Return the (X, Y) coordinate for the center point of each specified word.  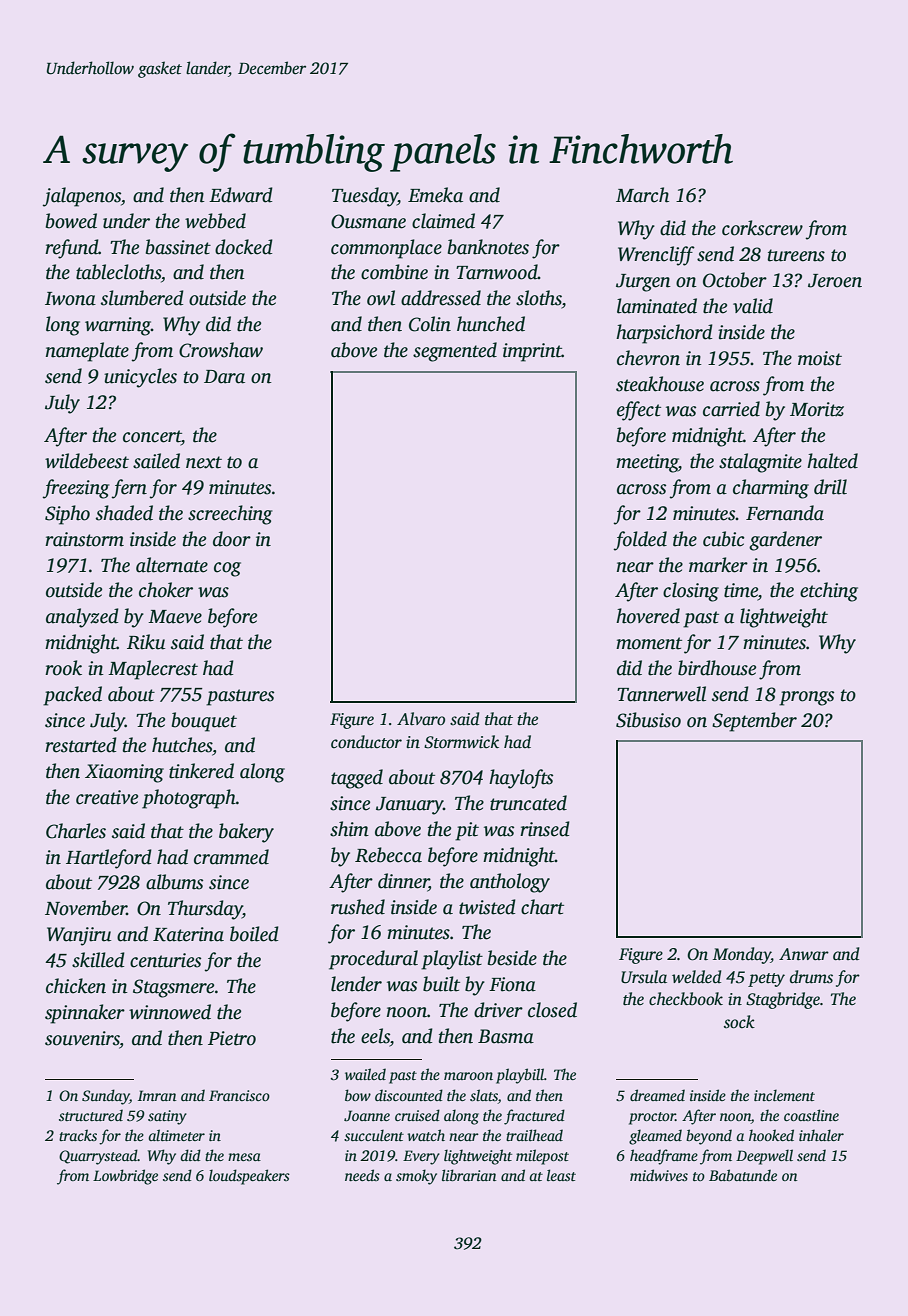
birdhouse (717, 668)
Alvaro (421, 719)
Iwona (70, 299)
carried (731, 409)
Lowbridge (125, 1177)
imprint (532, 352)
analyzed (82, 618)
